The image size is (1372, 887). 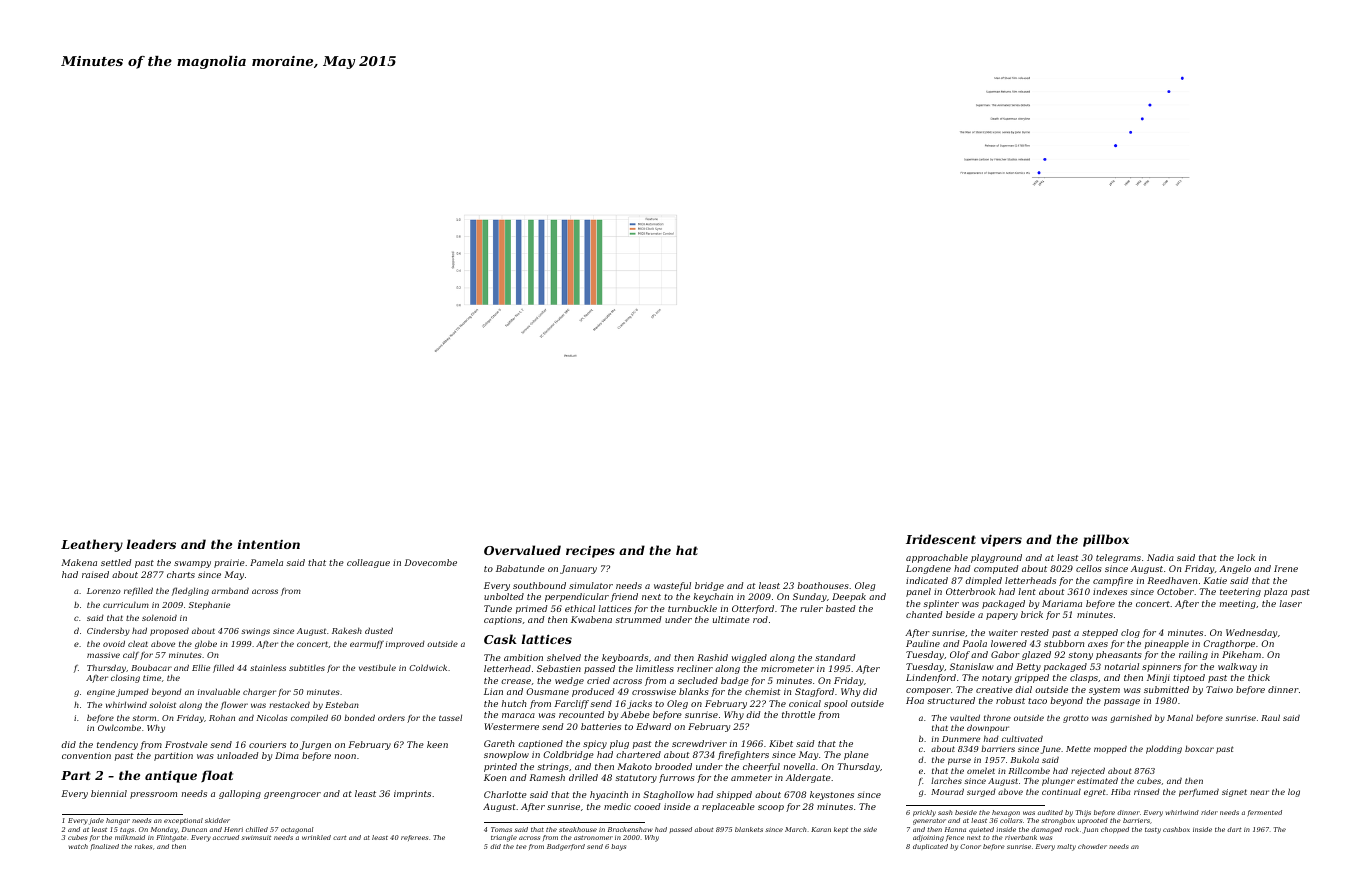 What do you see at coordinates (78, 846) in the screenshot?
I see `watch` at bounding box center [78, 846].
